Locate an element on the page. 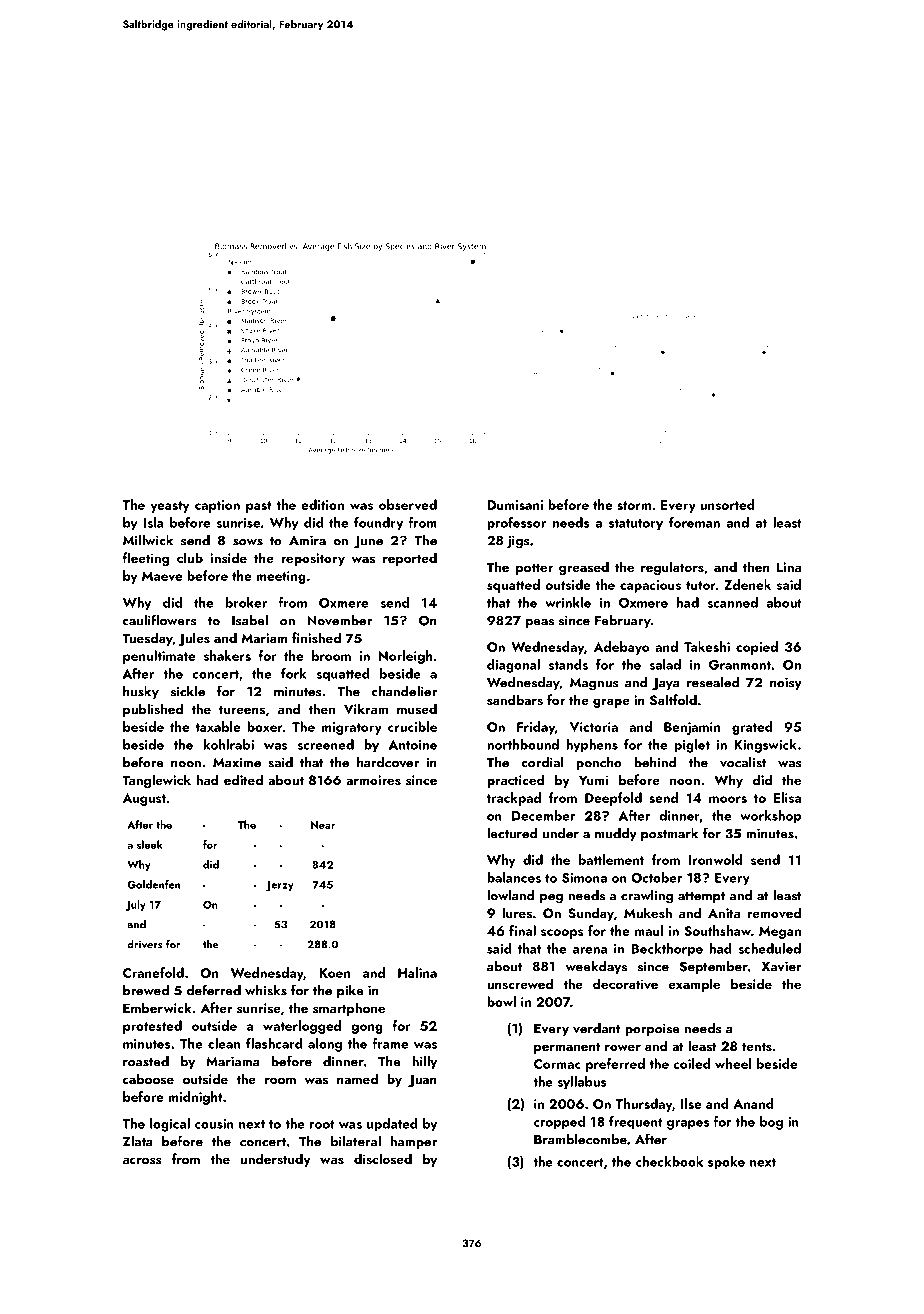 This document has height=1314, width=924. regulators is located at coordinates (672, 568).
